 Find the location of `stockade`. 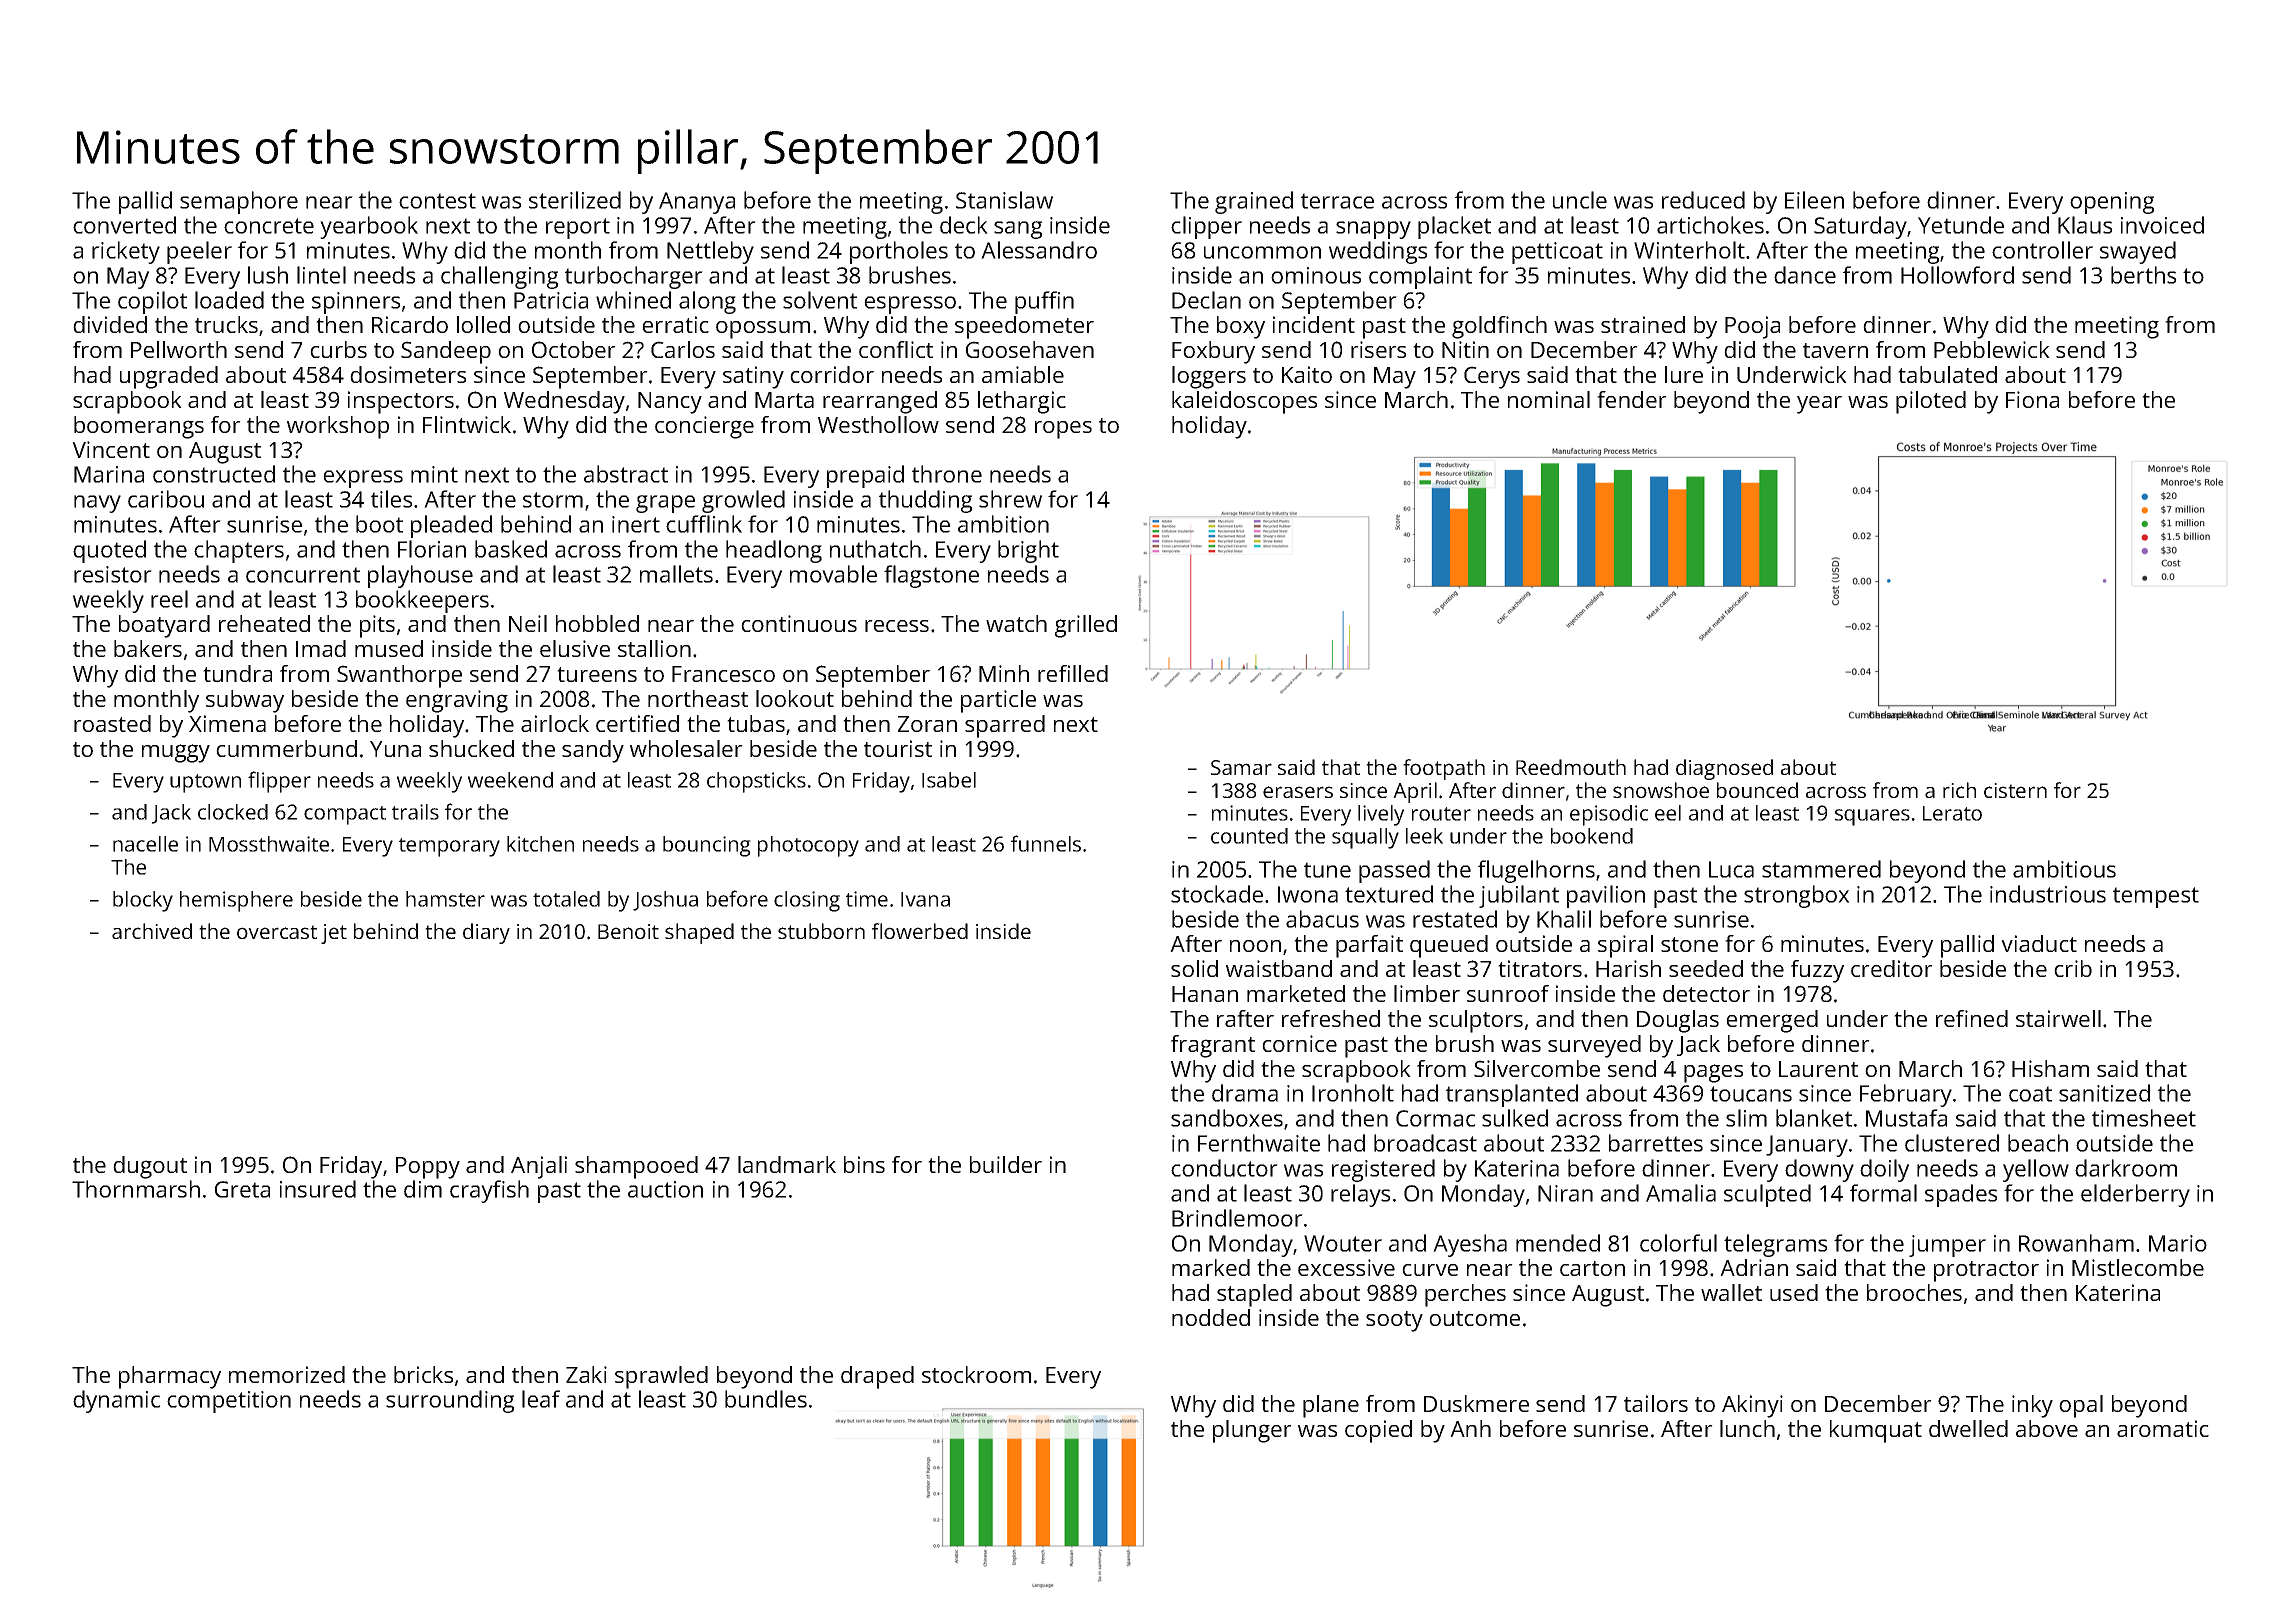

stockade is located at coordinates (1217, 894).
